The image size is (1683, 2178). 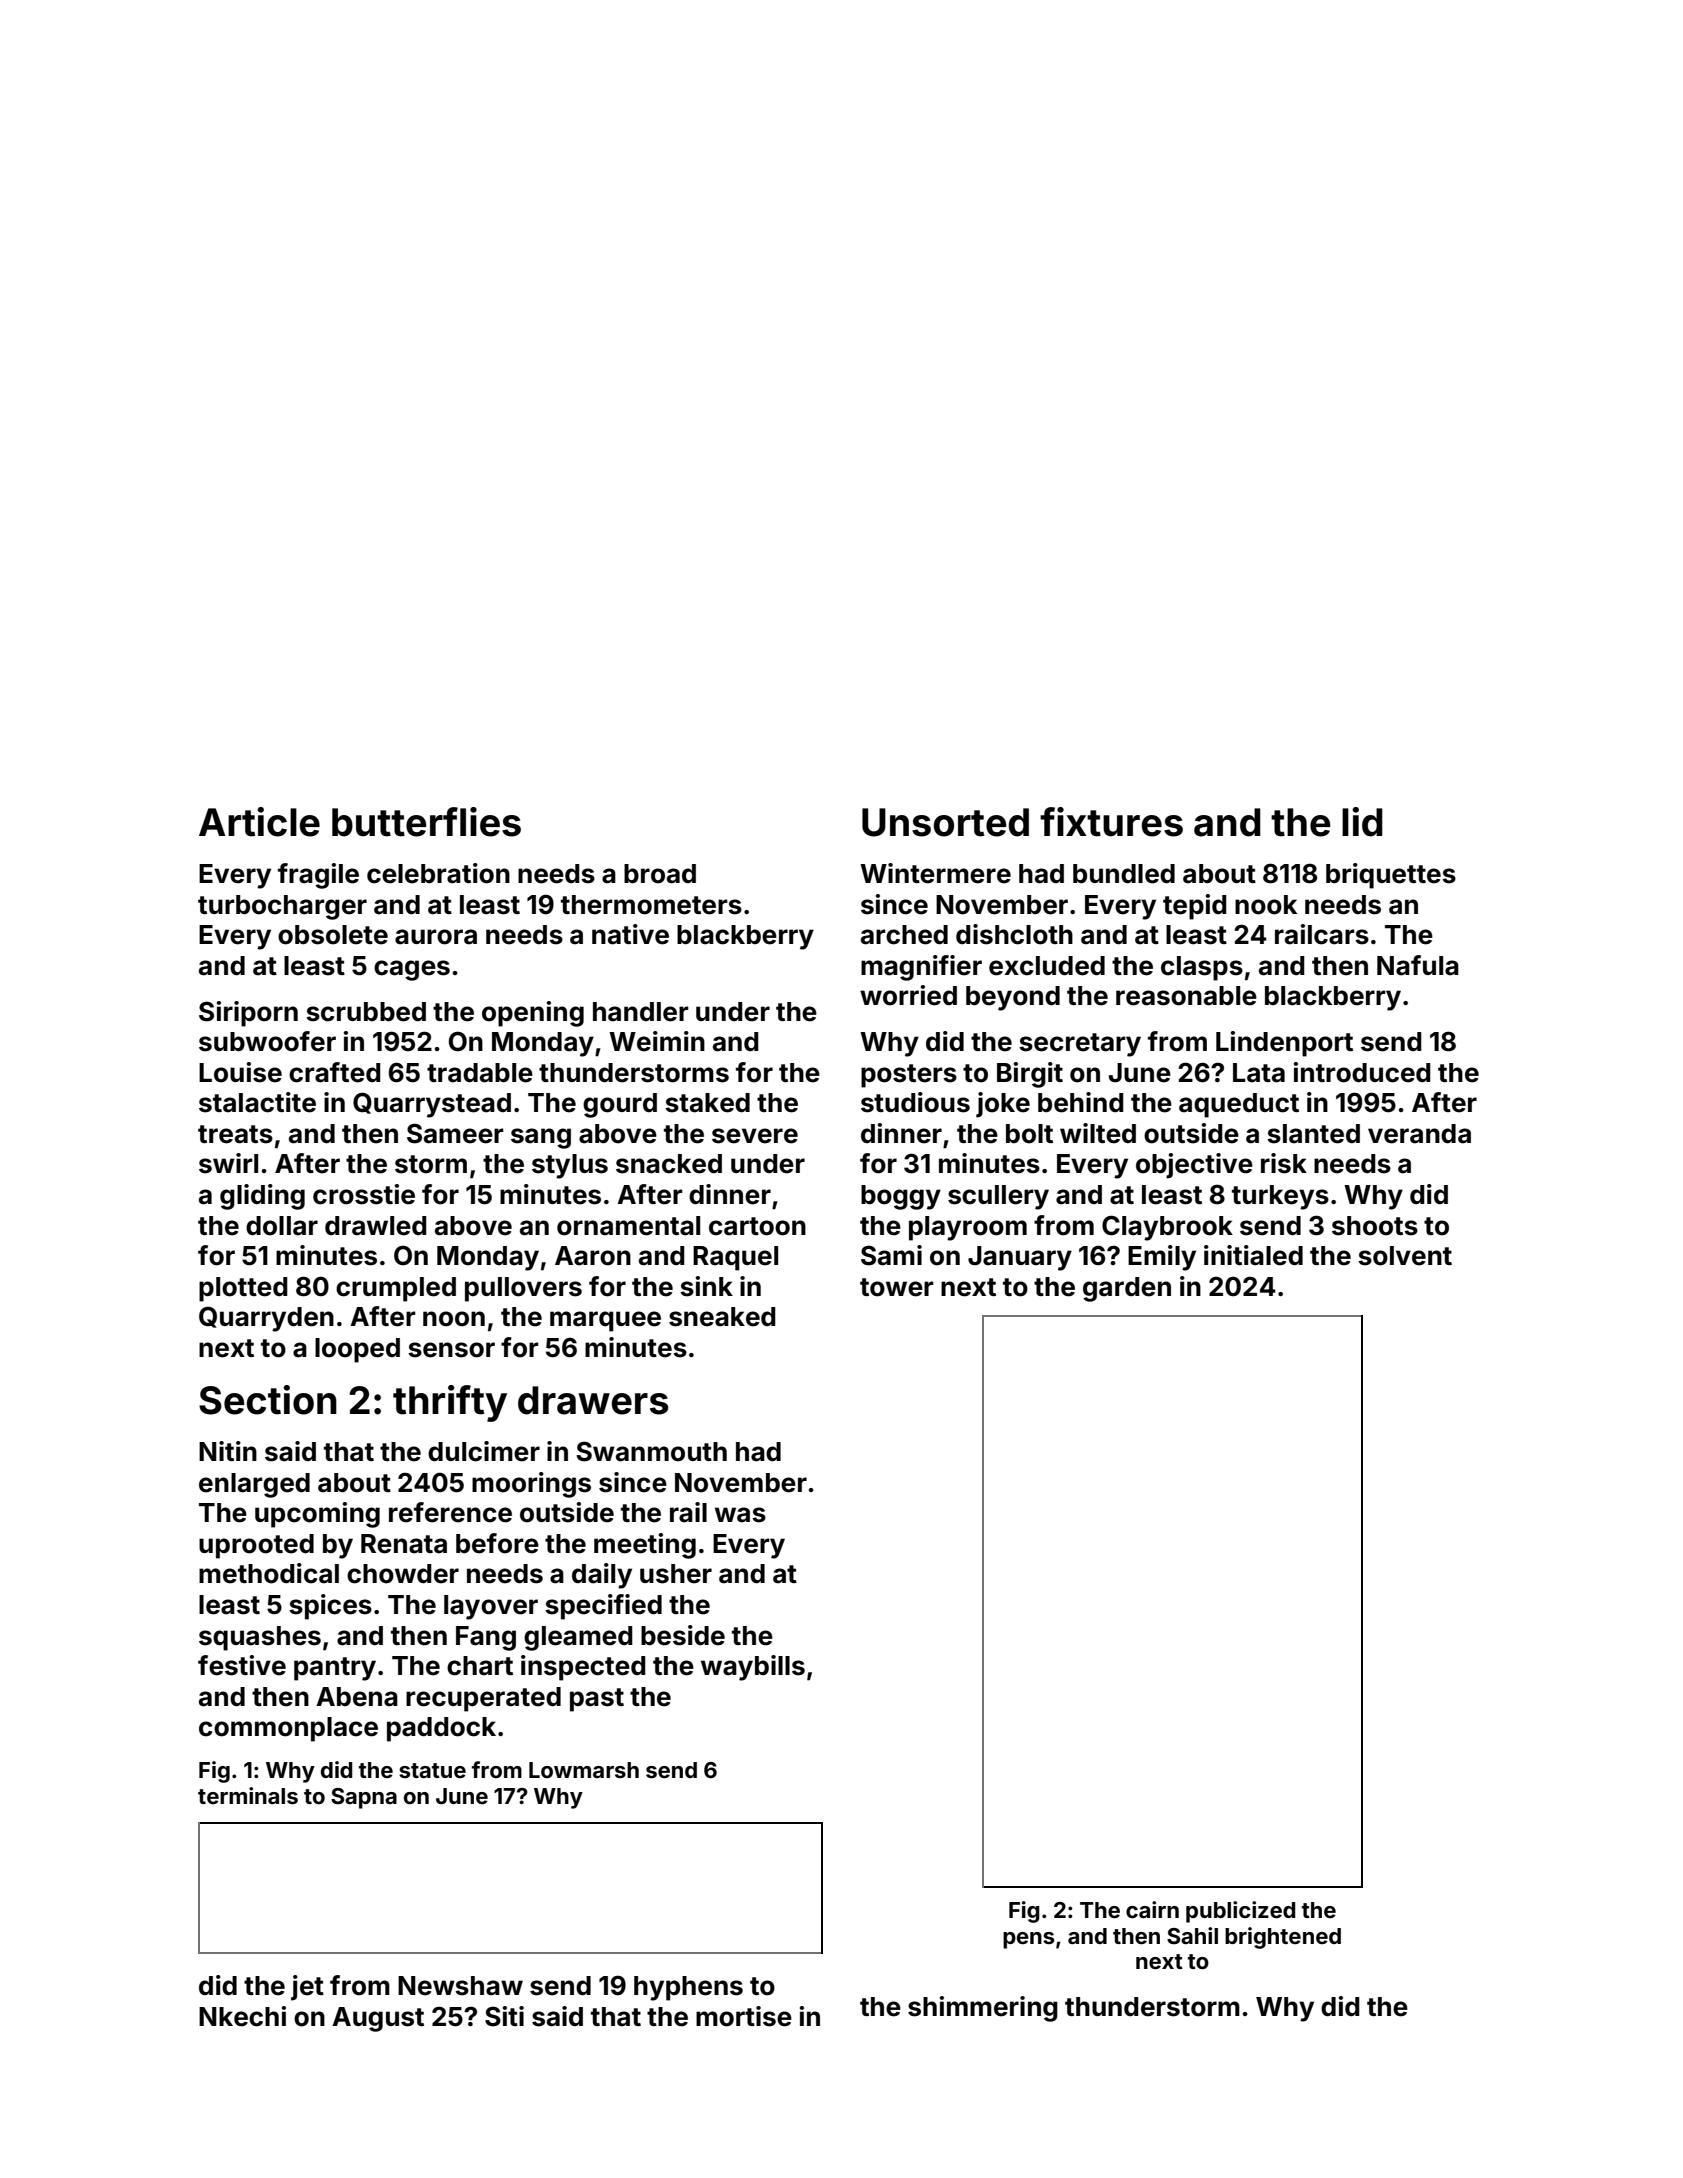 What do you see at coordinates (641, 1012) in the document?
I see `handler` at bounding box center [641, 1012].
